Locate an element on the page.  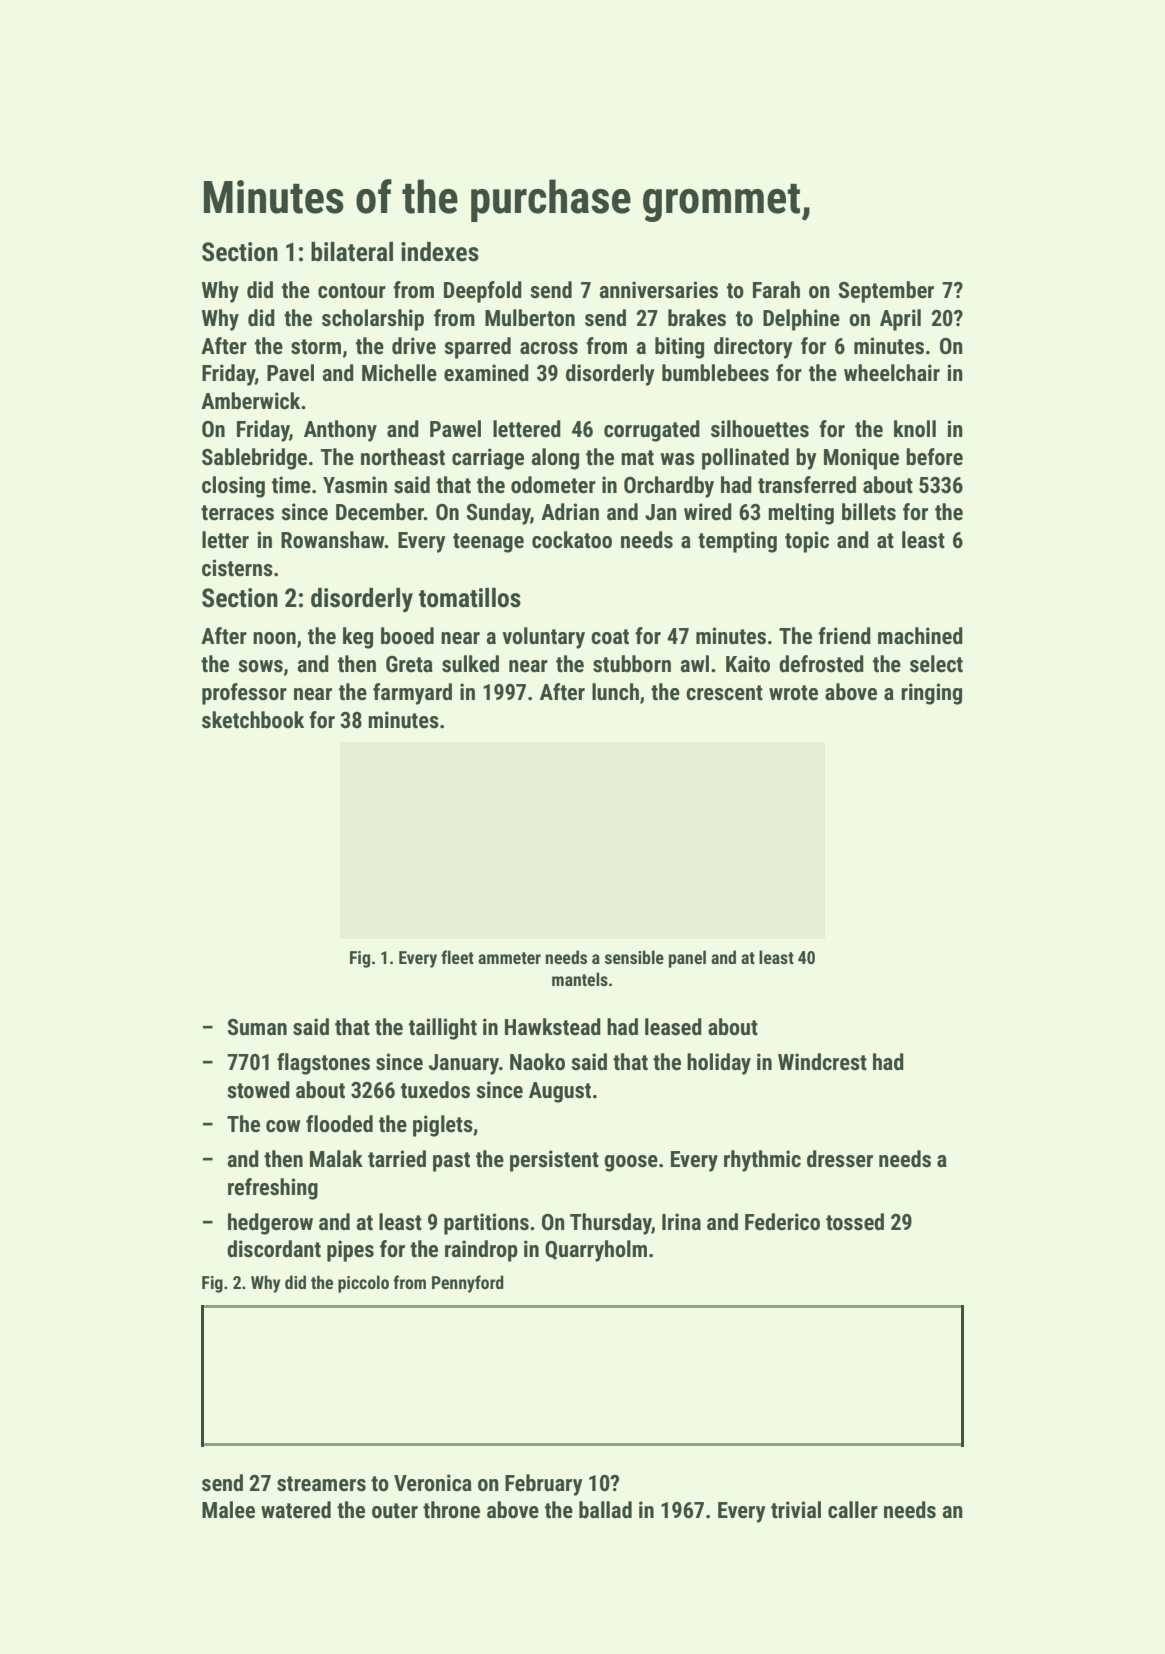
Anthony is located at coordinates (340, 431).
